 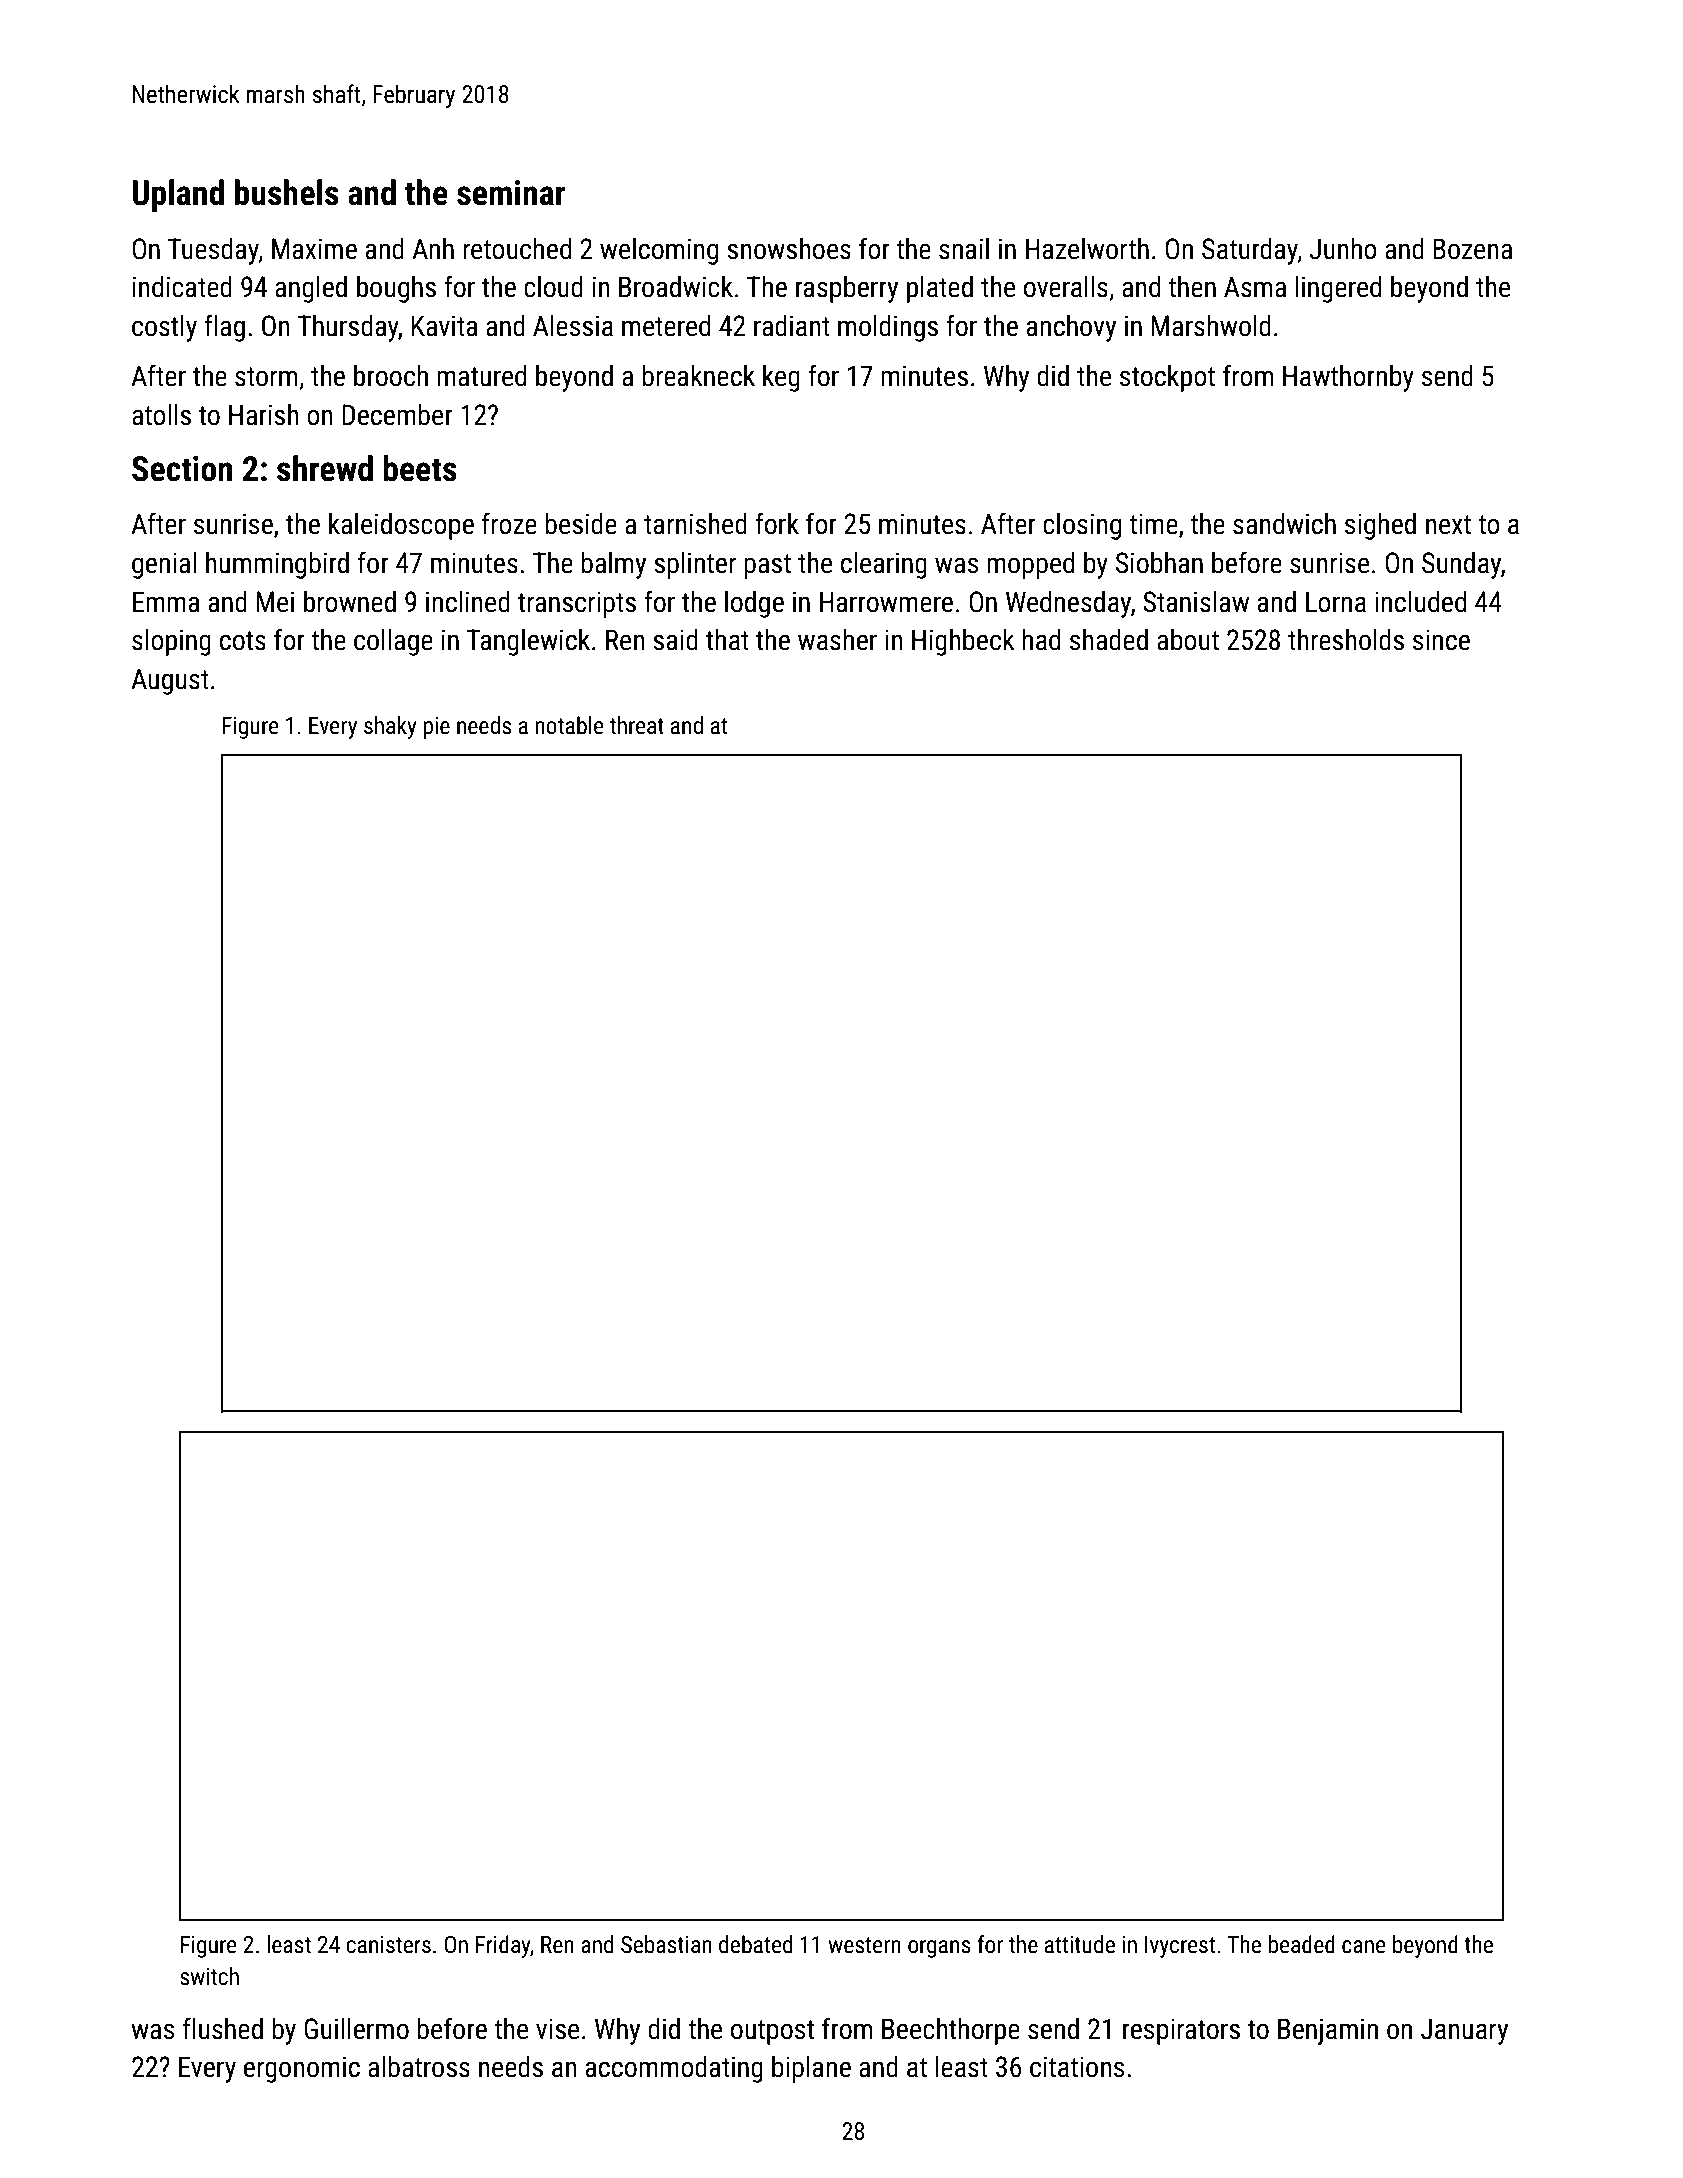 I want to click on stockpot, so click(x=1167, y=378).
